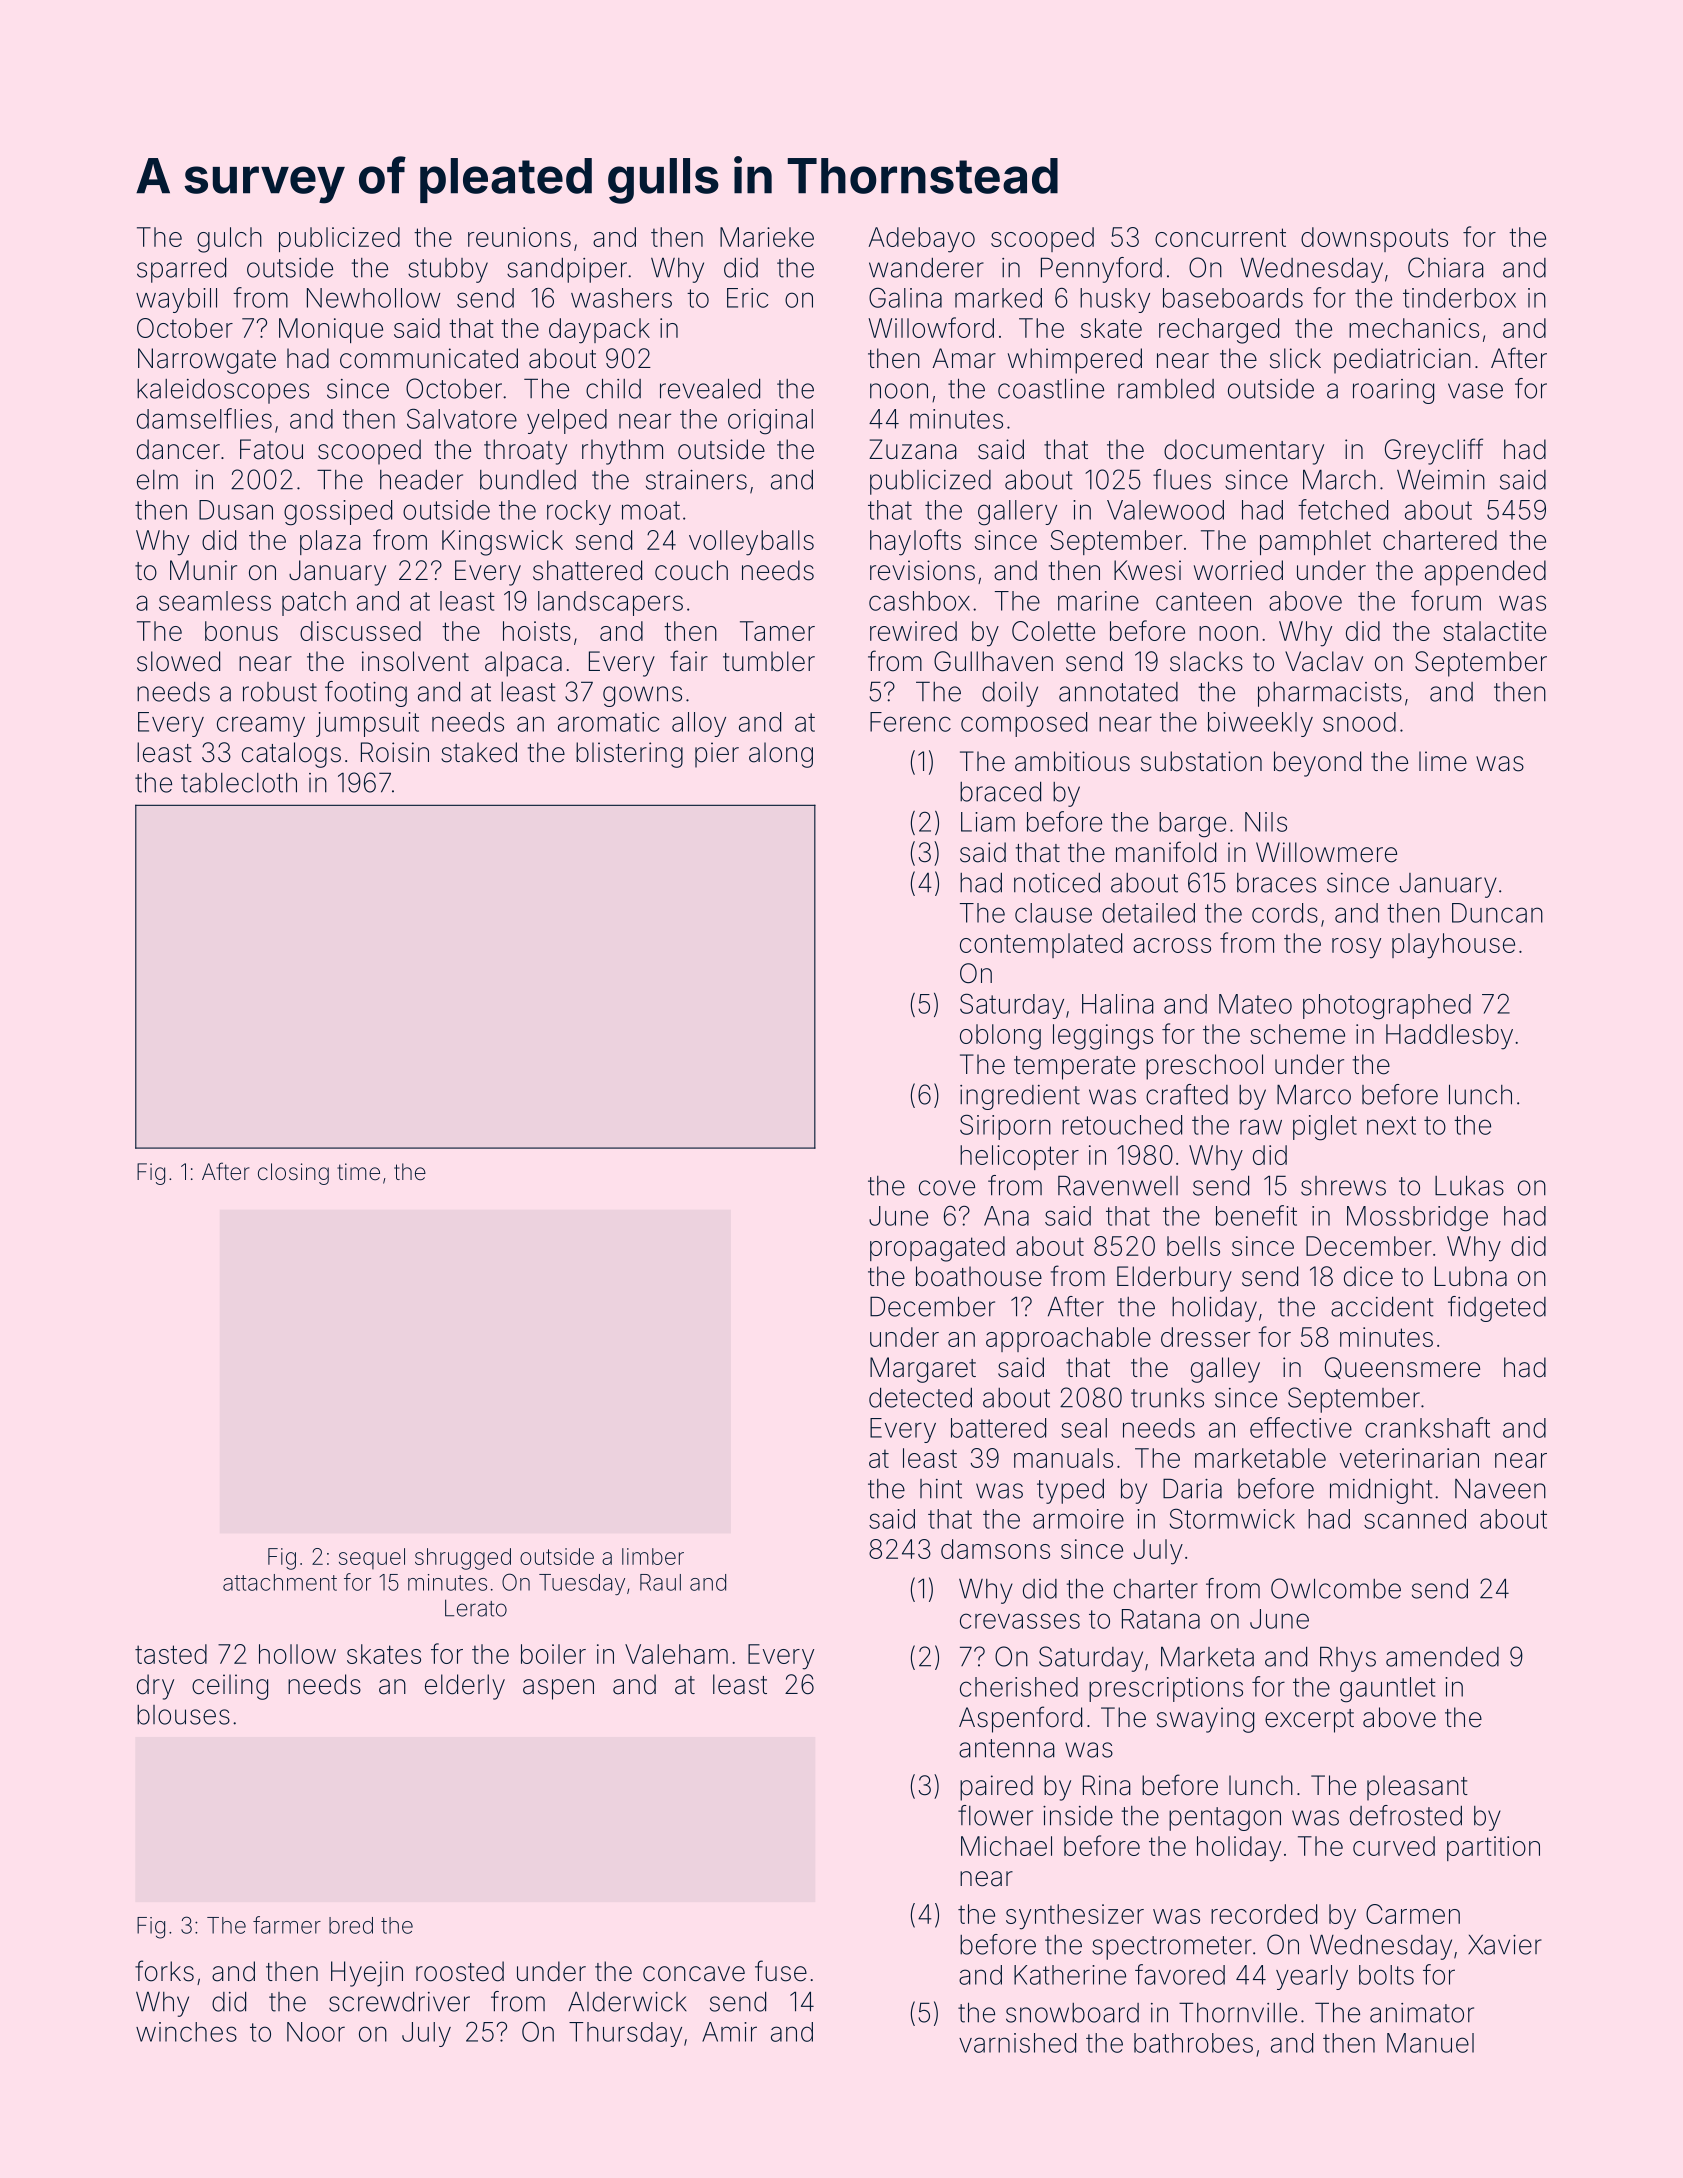 The image size is (1683, 2178). Describe the element at coordinates (1459, 298) in the screenshot. I see `tinderbox` at that location.
